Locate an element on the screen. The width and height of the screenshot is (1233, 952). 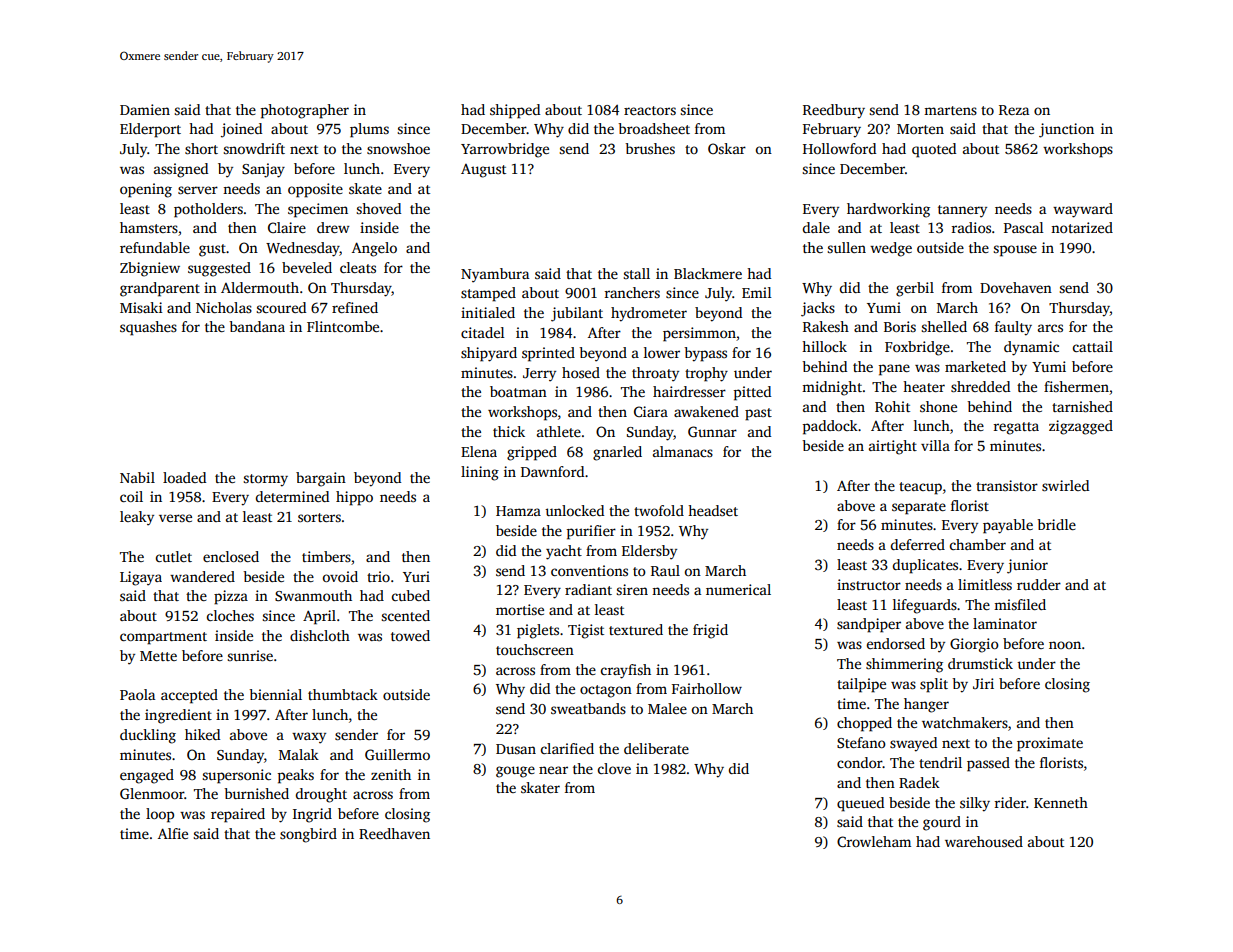
Damien is located at coordinates (145, 109).
